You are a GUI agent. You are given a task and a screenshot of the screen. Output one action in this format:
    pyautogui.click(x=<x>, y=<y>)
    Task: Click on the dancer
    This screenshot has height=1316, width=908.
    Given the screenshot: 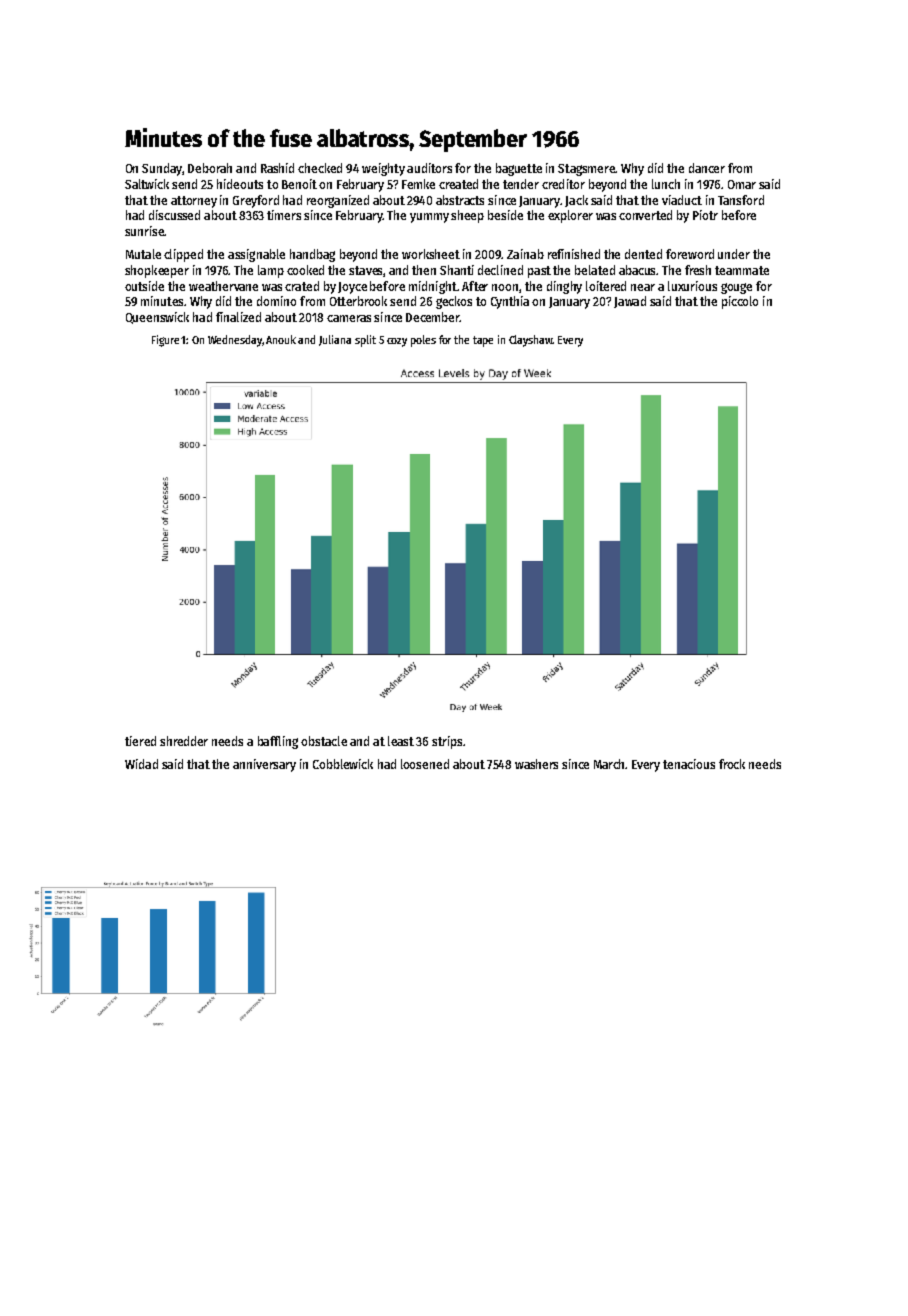 What is the action you would take?
    pyautogui.click(x=707, y=168)
